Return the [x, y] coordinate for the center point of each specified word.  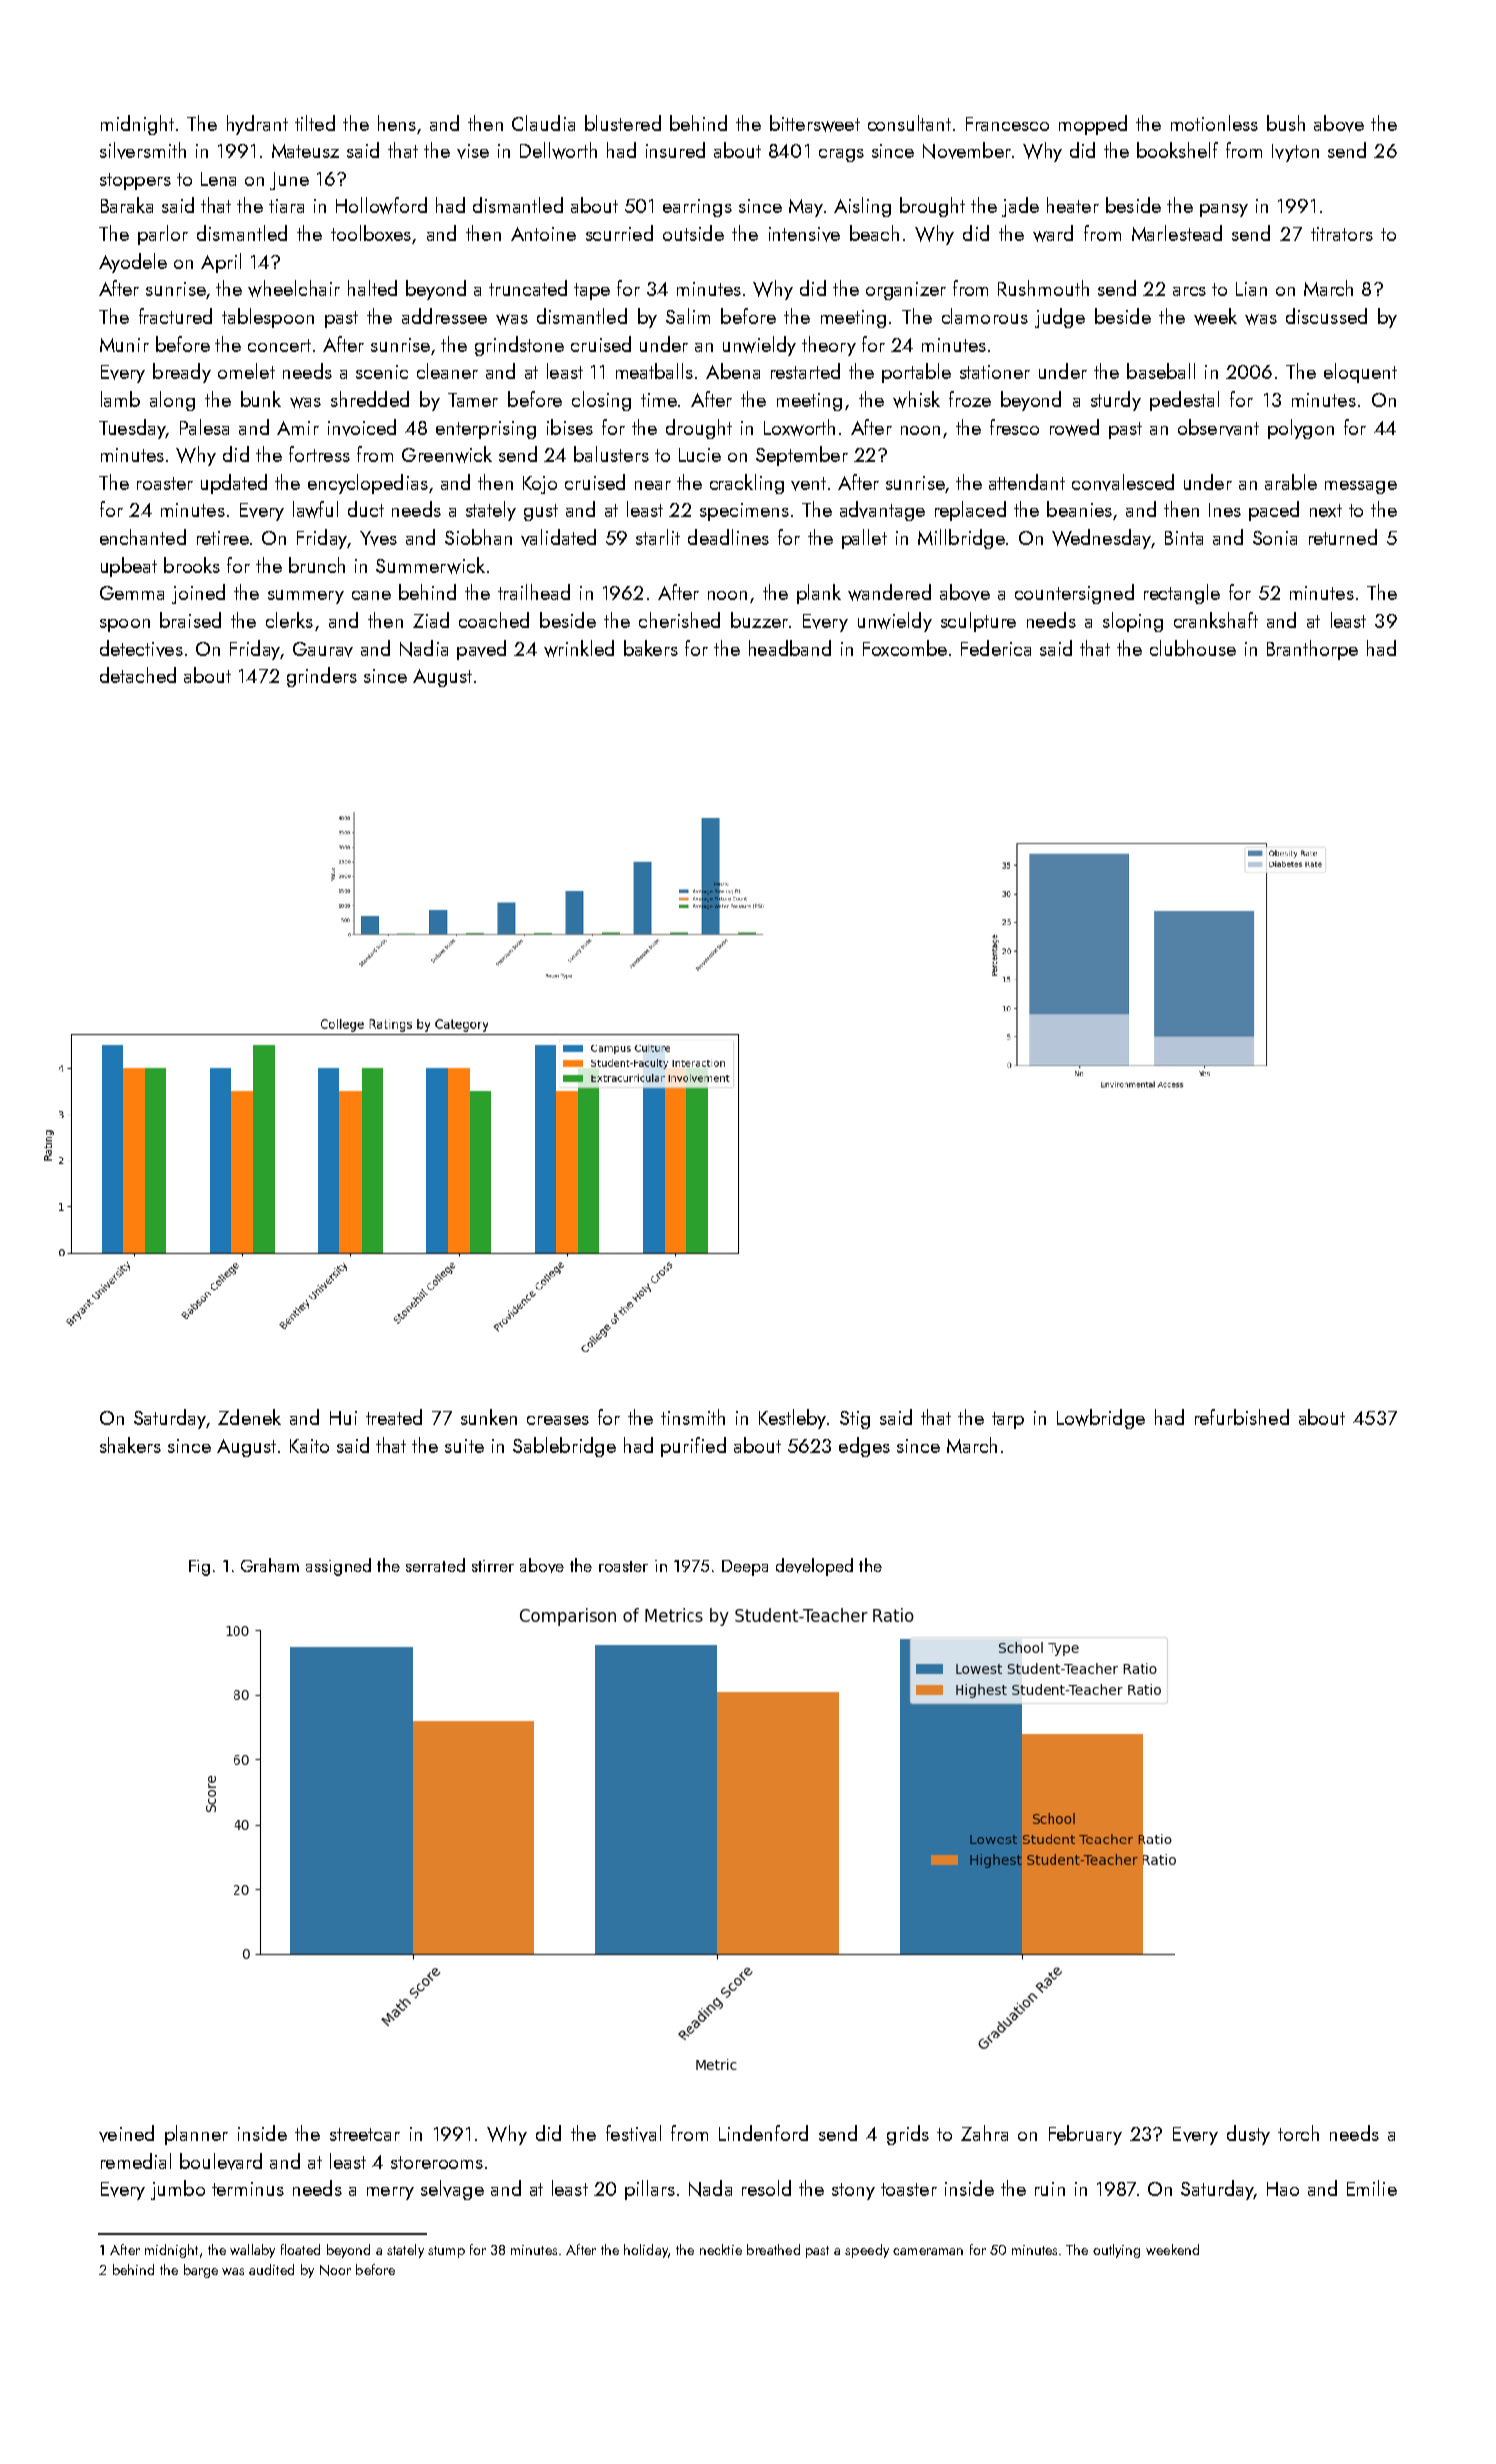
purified [693, 1447]
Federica [996, 648]
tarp [1008, 1420]
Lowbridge [1101, 1419]
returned [1343, 537]
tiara [286, 206]
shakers [130, 1445]
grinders [322, 677]
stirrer [493, 1566]
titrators [1342, 234]
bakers [651, 648]
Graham [270, 1565]
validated [558, 537]
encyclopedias [368, 484]
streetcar [365, 2134]
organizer [906, 291]
